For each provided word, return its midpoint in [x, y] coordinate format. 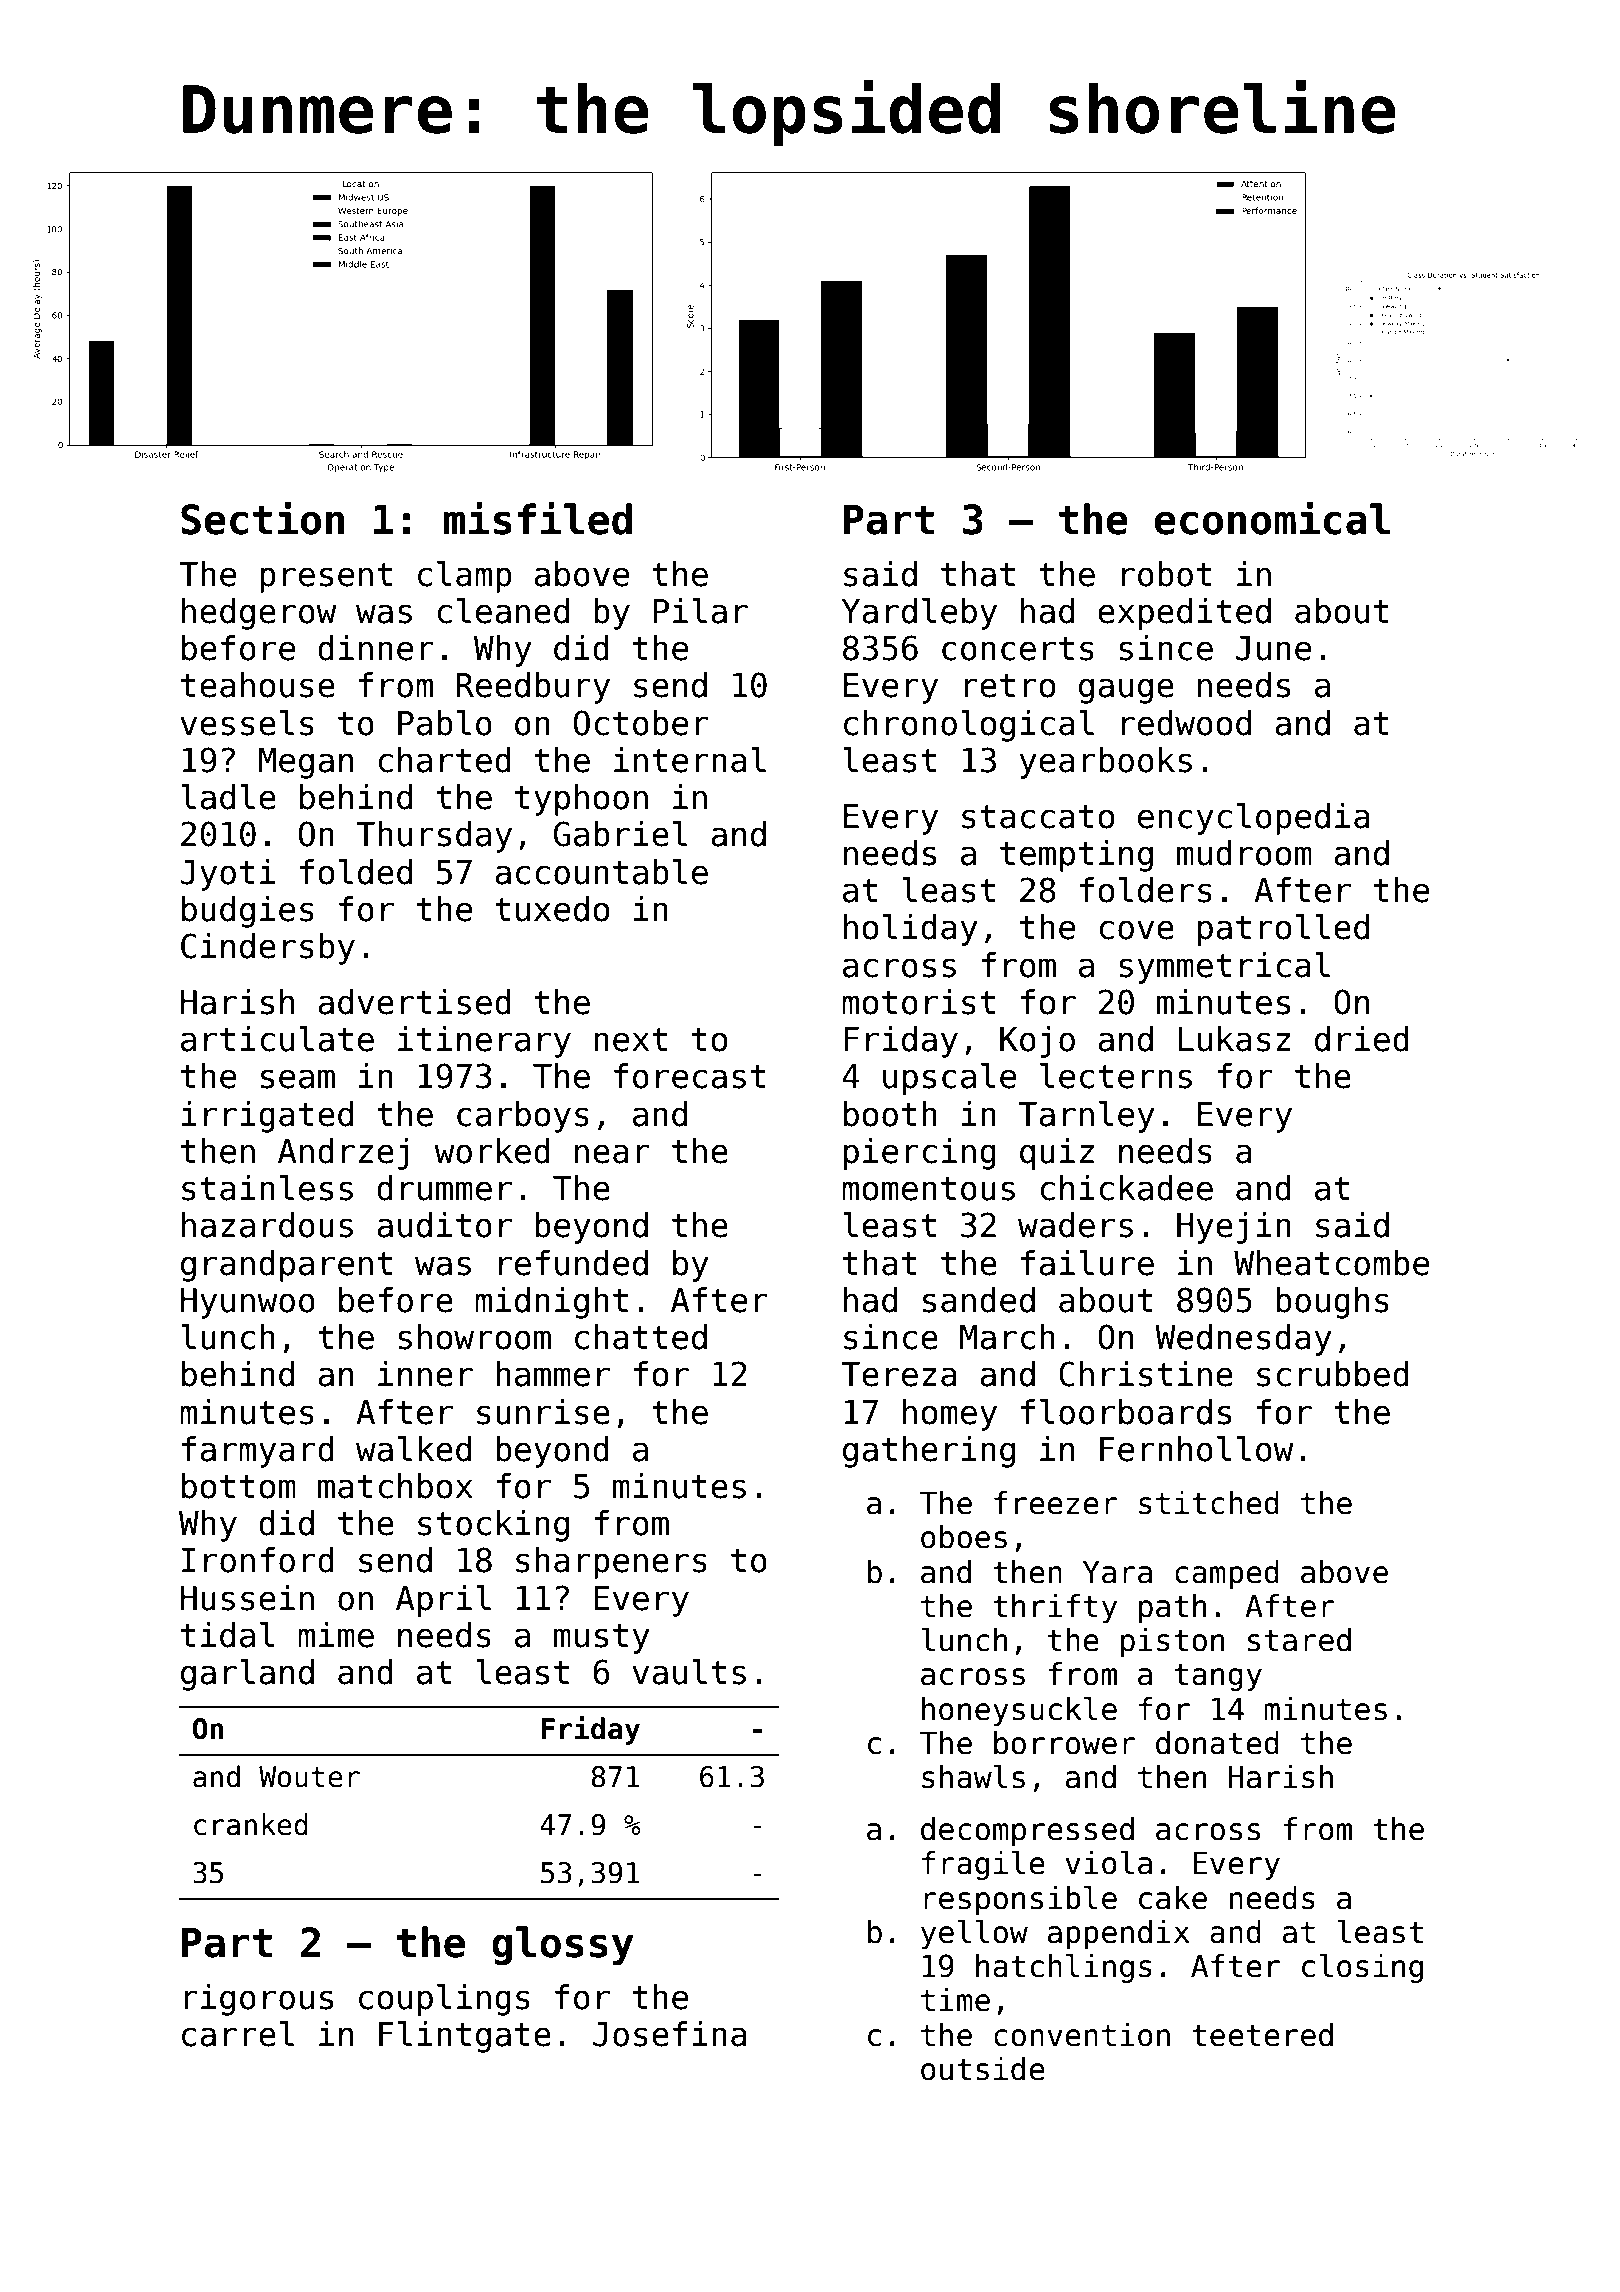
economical [1272, 518]
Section [262, 518]
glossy [563, 1945]
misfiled [538, 518]
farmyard [258, 1452]
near [612, 1154]
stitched [1209, 1503]
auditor [444, 1225]
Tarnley [1086, 1117]
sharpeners [611, 1563]
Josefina [670, 2034]
